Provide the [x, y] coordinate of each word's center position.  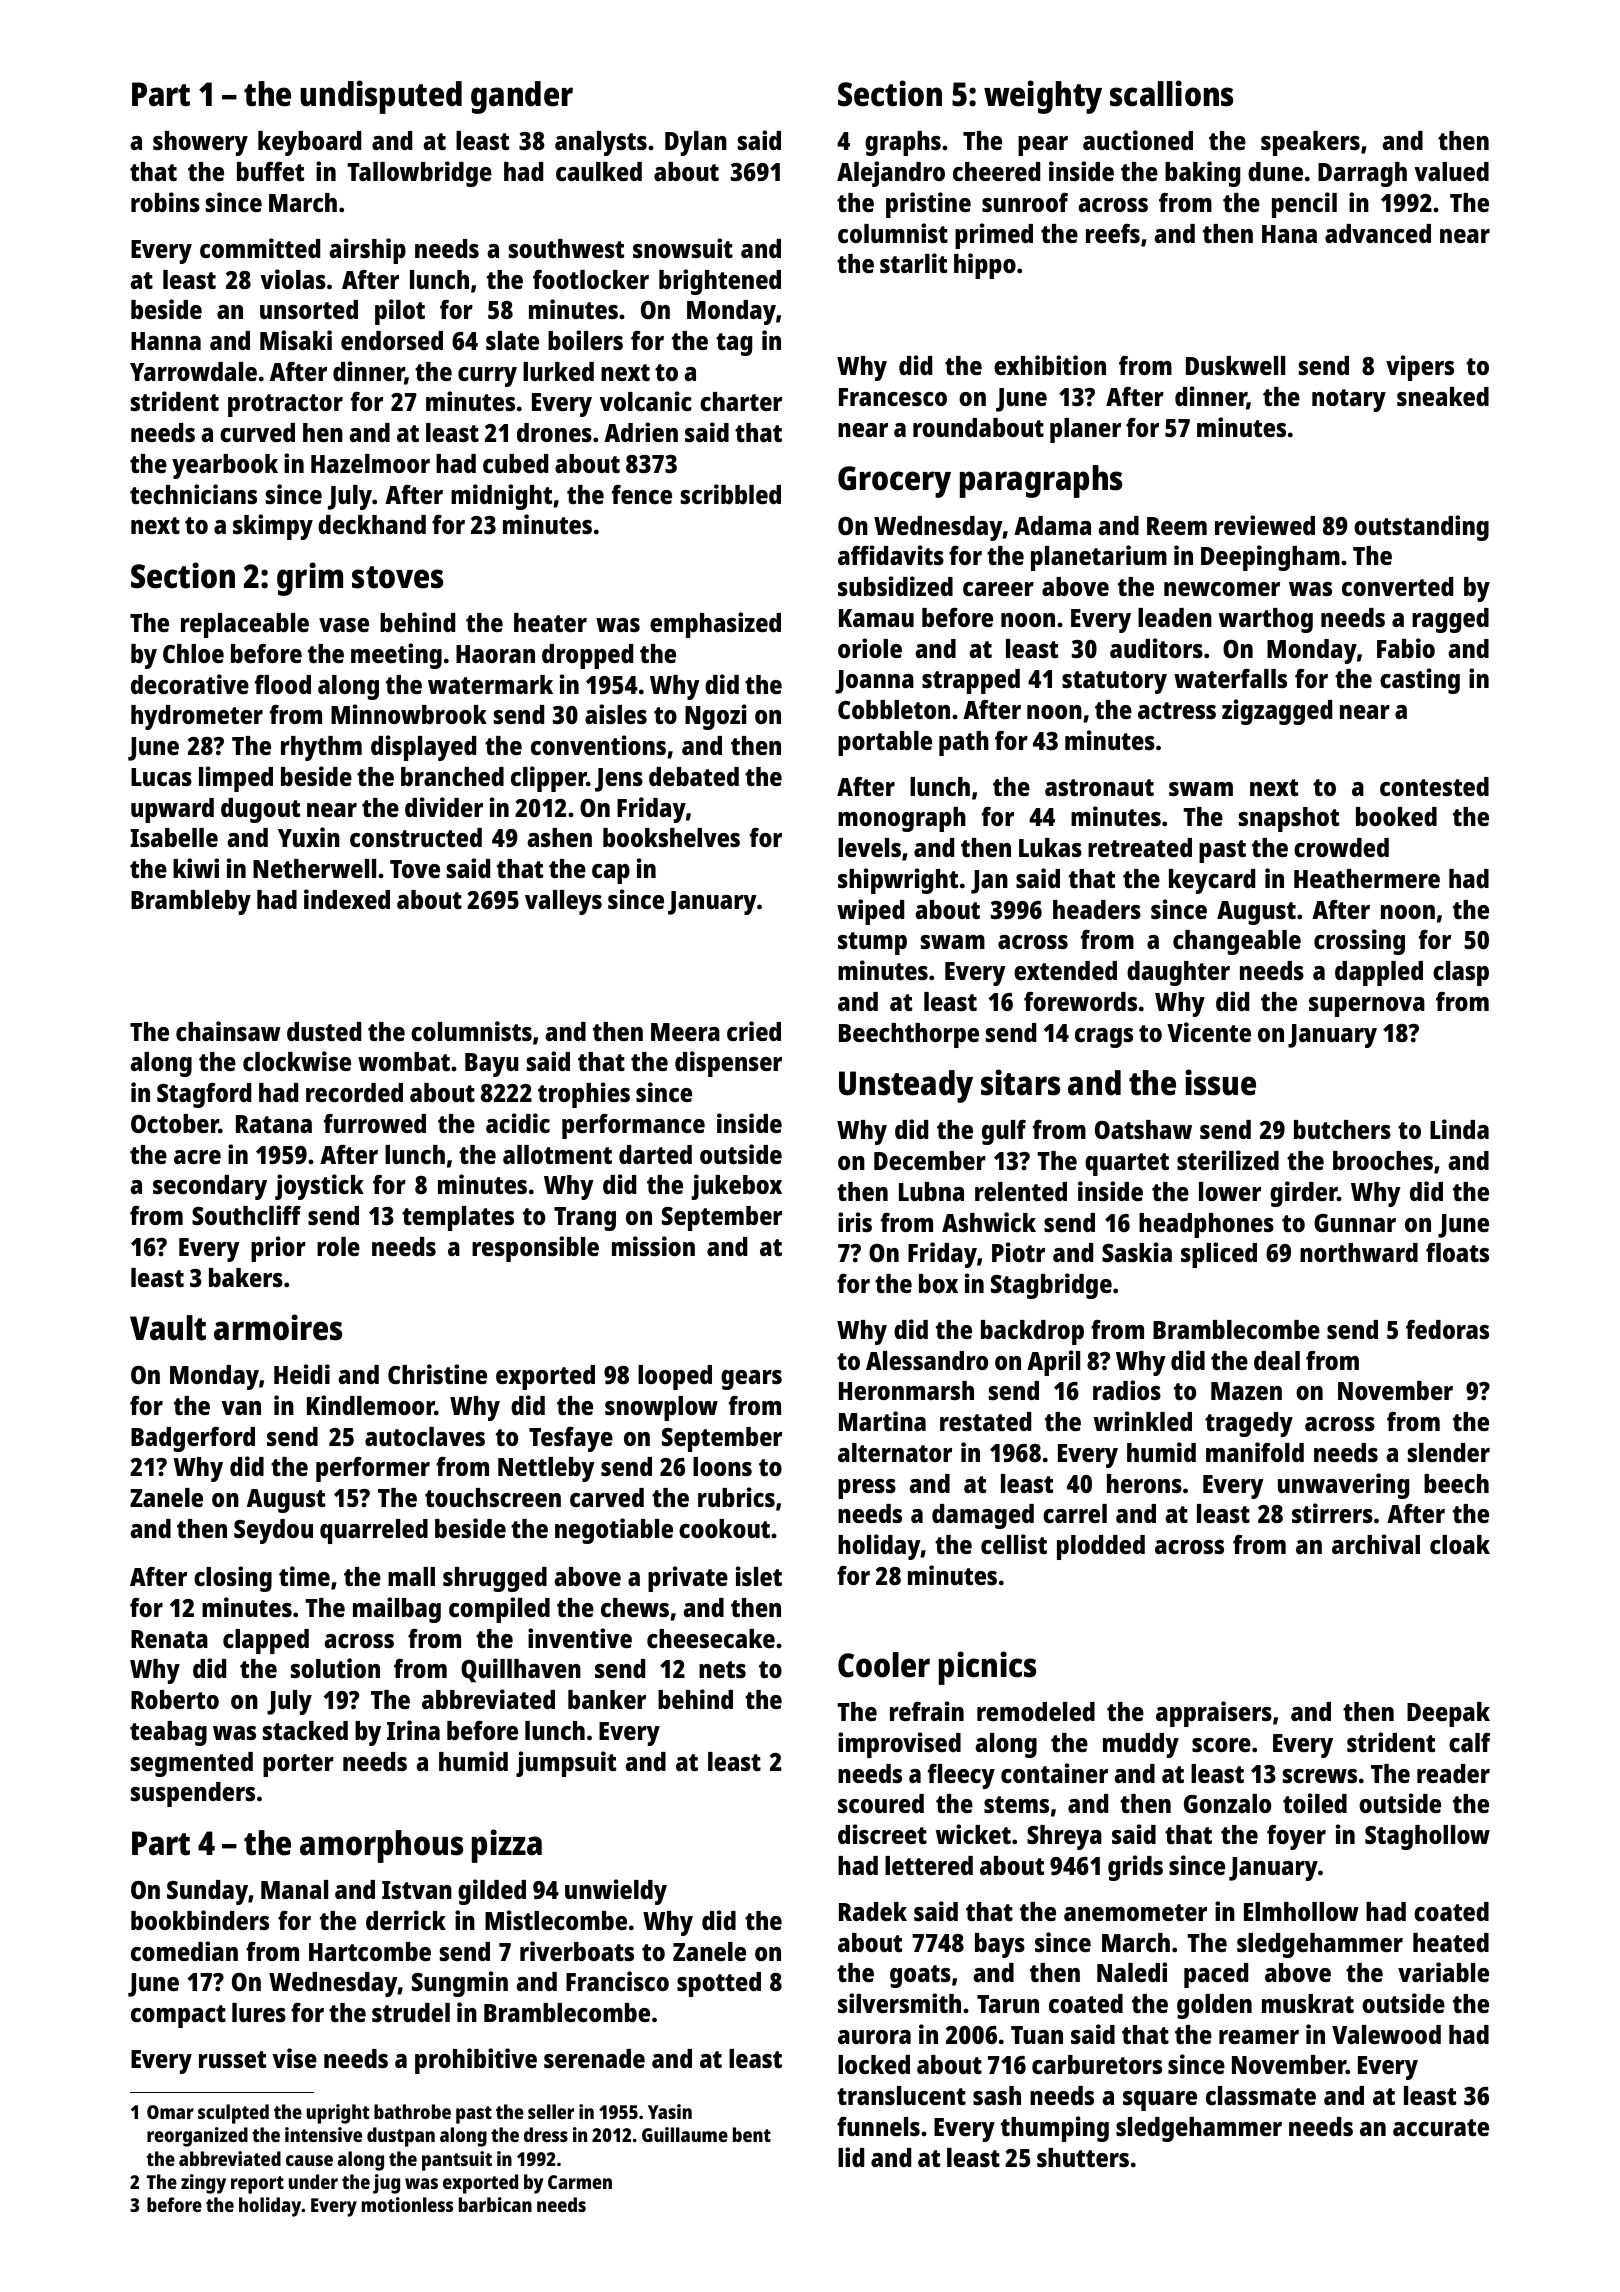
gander [522, 97]
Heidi [302, 1374]
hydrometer [197, 717]
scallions [1171, 93]
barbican [495, 2204]
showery [200, 143]
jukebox [736, 1187]
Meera [685, 1032]
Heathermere [1367, 878]
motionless [407, 2204]
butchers [1342, 1129]
